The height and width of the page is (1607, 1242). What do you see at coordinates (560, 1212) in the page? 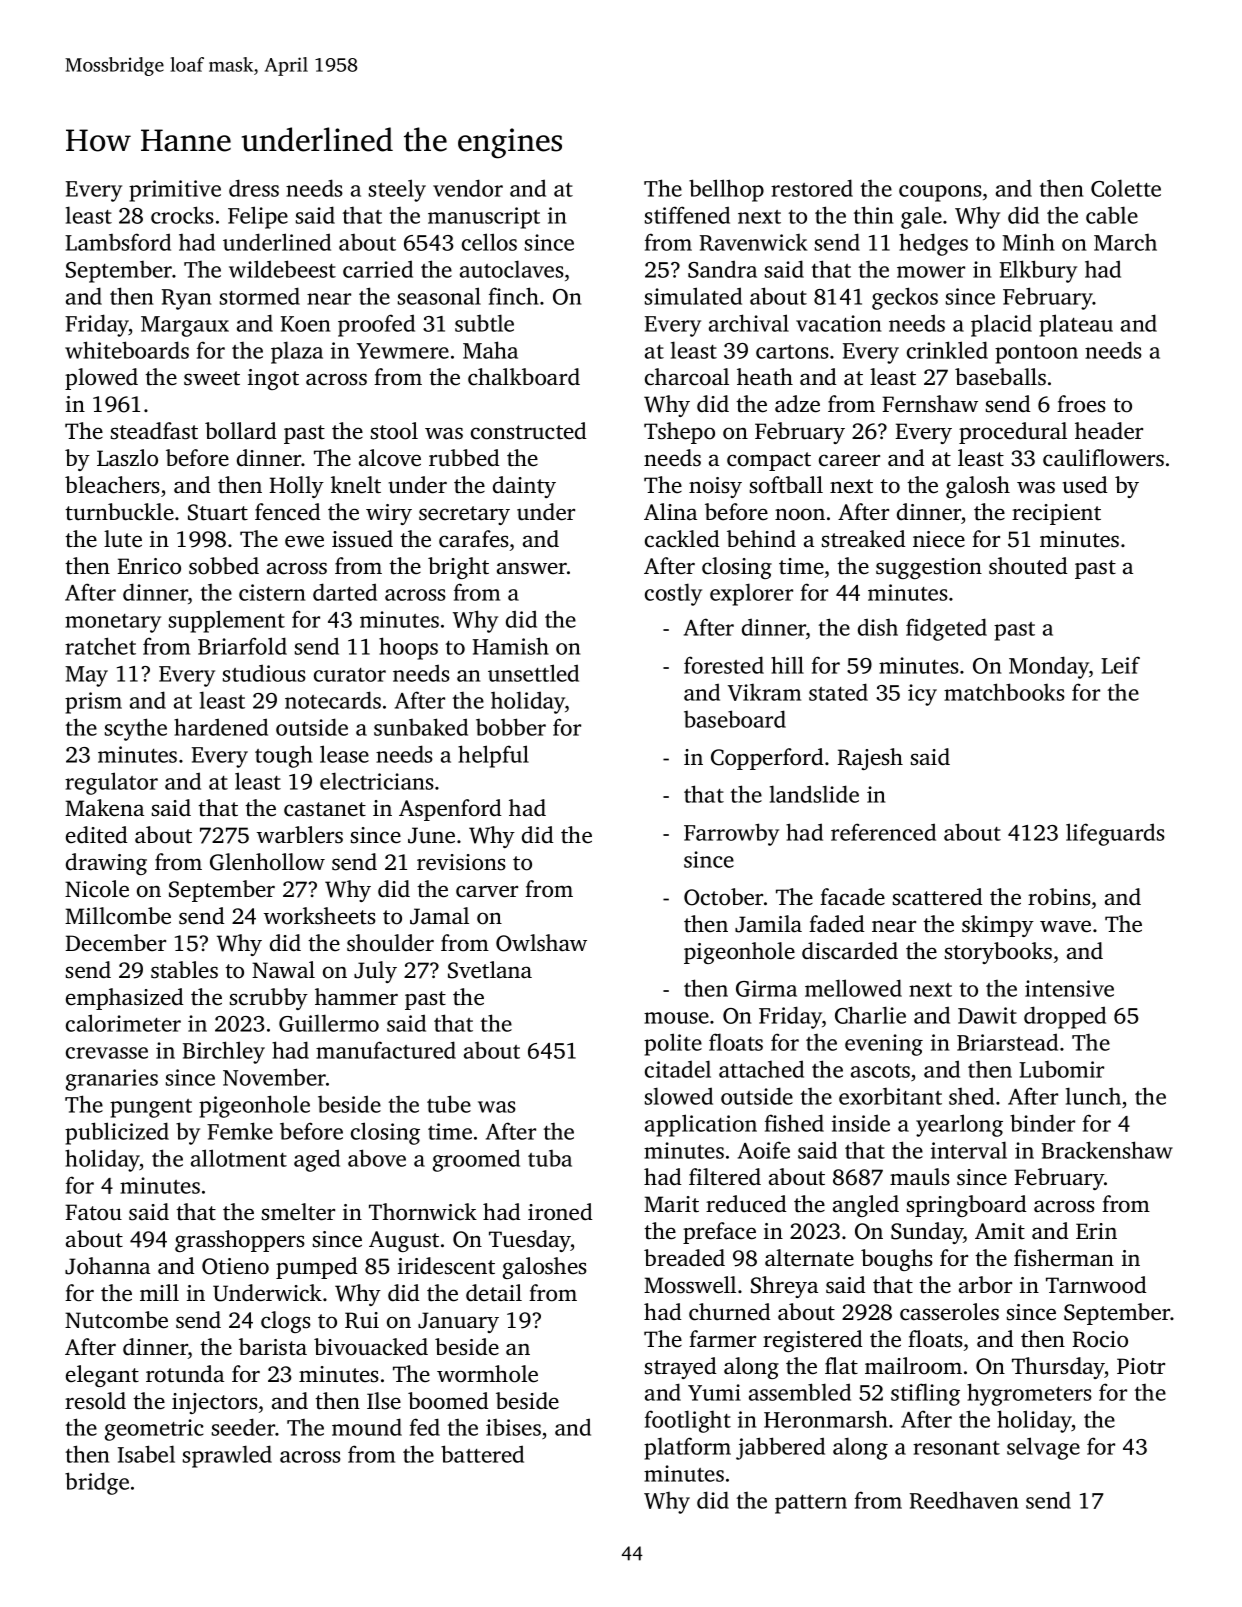
I see `ironed` at bounding box center [560, 1212].
